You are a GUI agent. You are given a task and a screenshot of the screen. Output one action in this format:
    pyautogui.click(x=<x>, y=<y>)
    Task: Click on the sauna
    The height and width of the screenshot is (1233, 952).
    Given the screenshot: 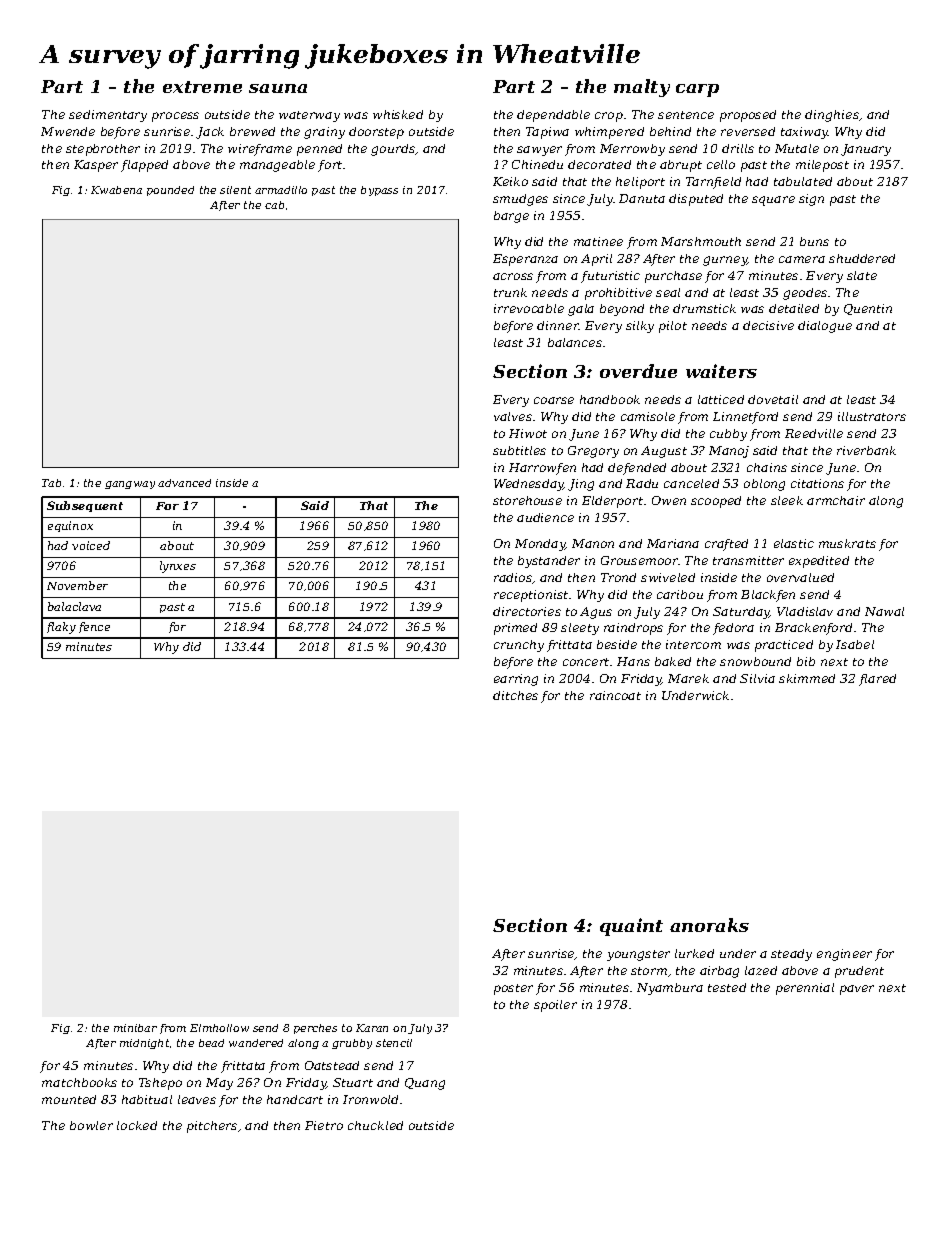 What is the action you would take?
    pyautogui.click(x=278, y=88)
